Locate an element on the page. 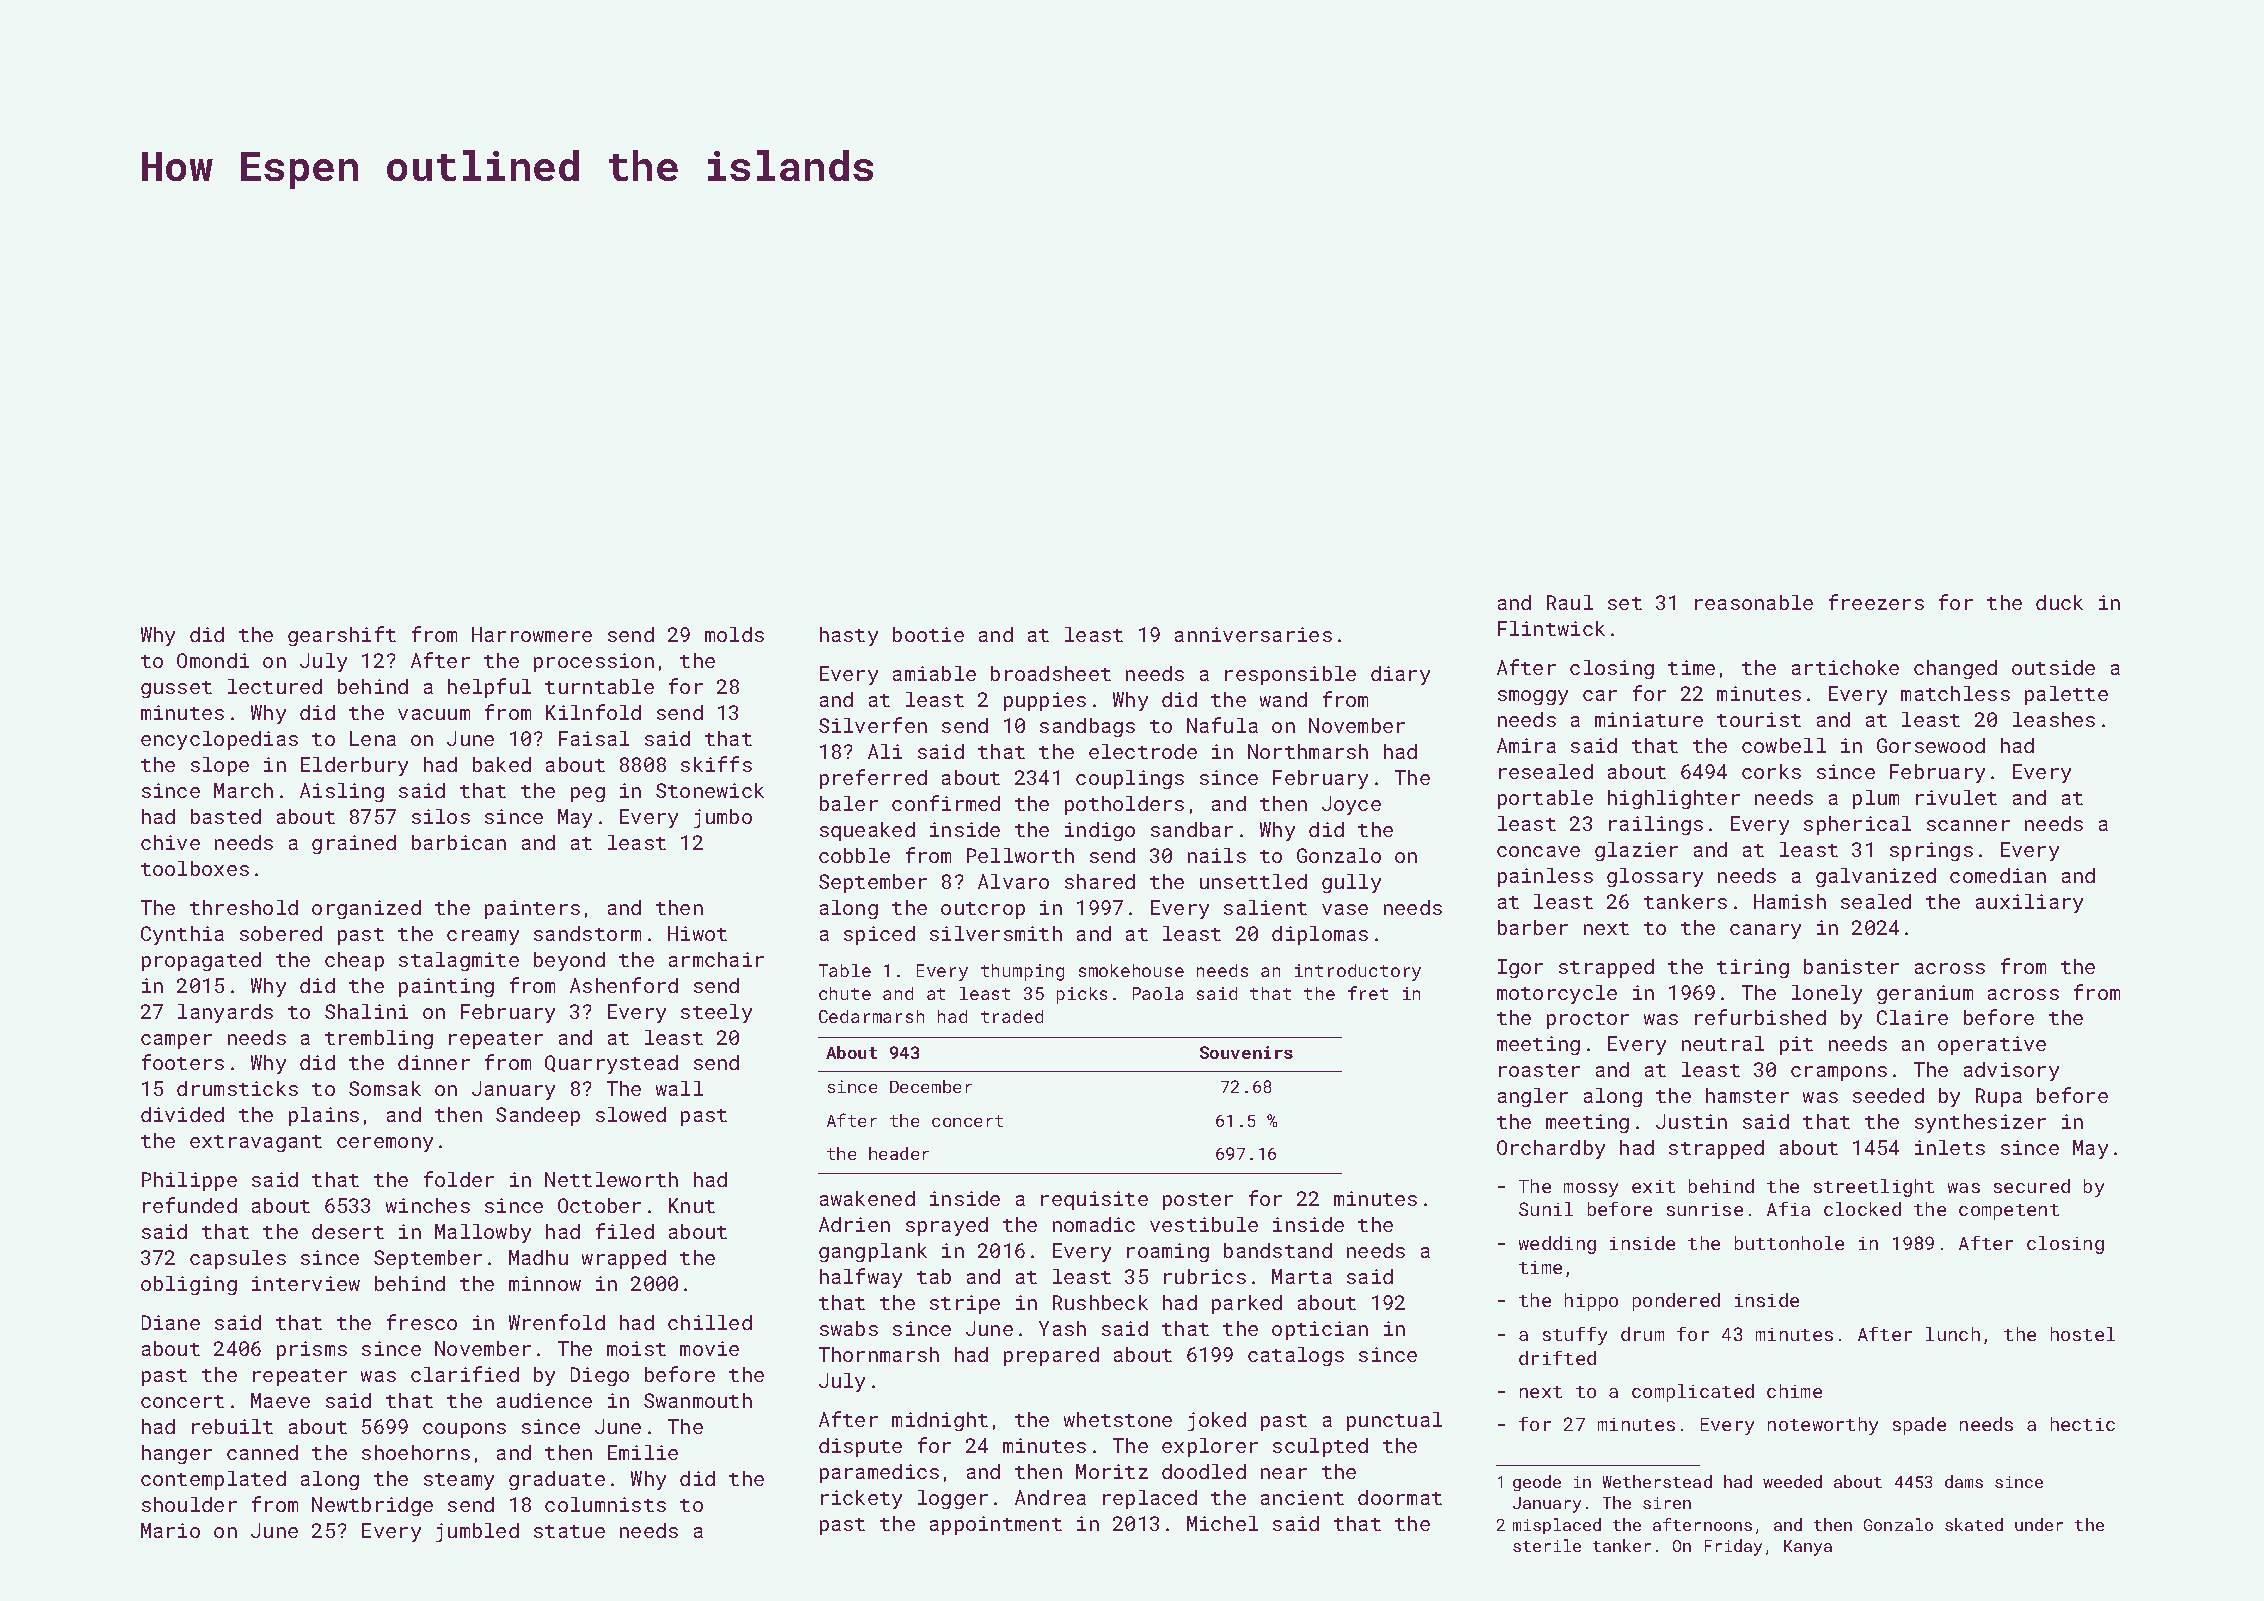 This page has width=2264, height=1601. Raul is located at coordinates (1570, 602).
